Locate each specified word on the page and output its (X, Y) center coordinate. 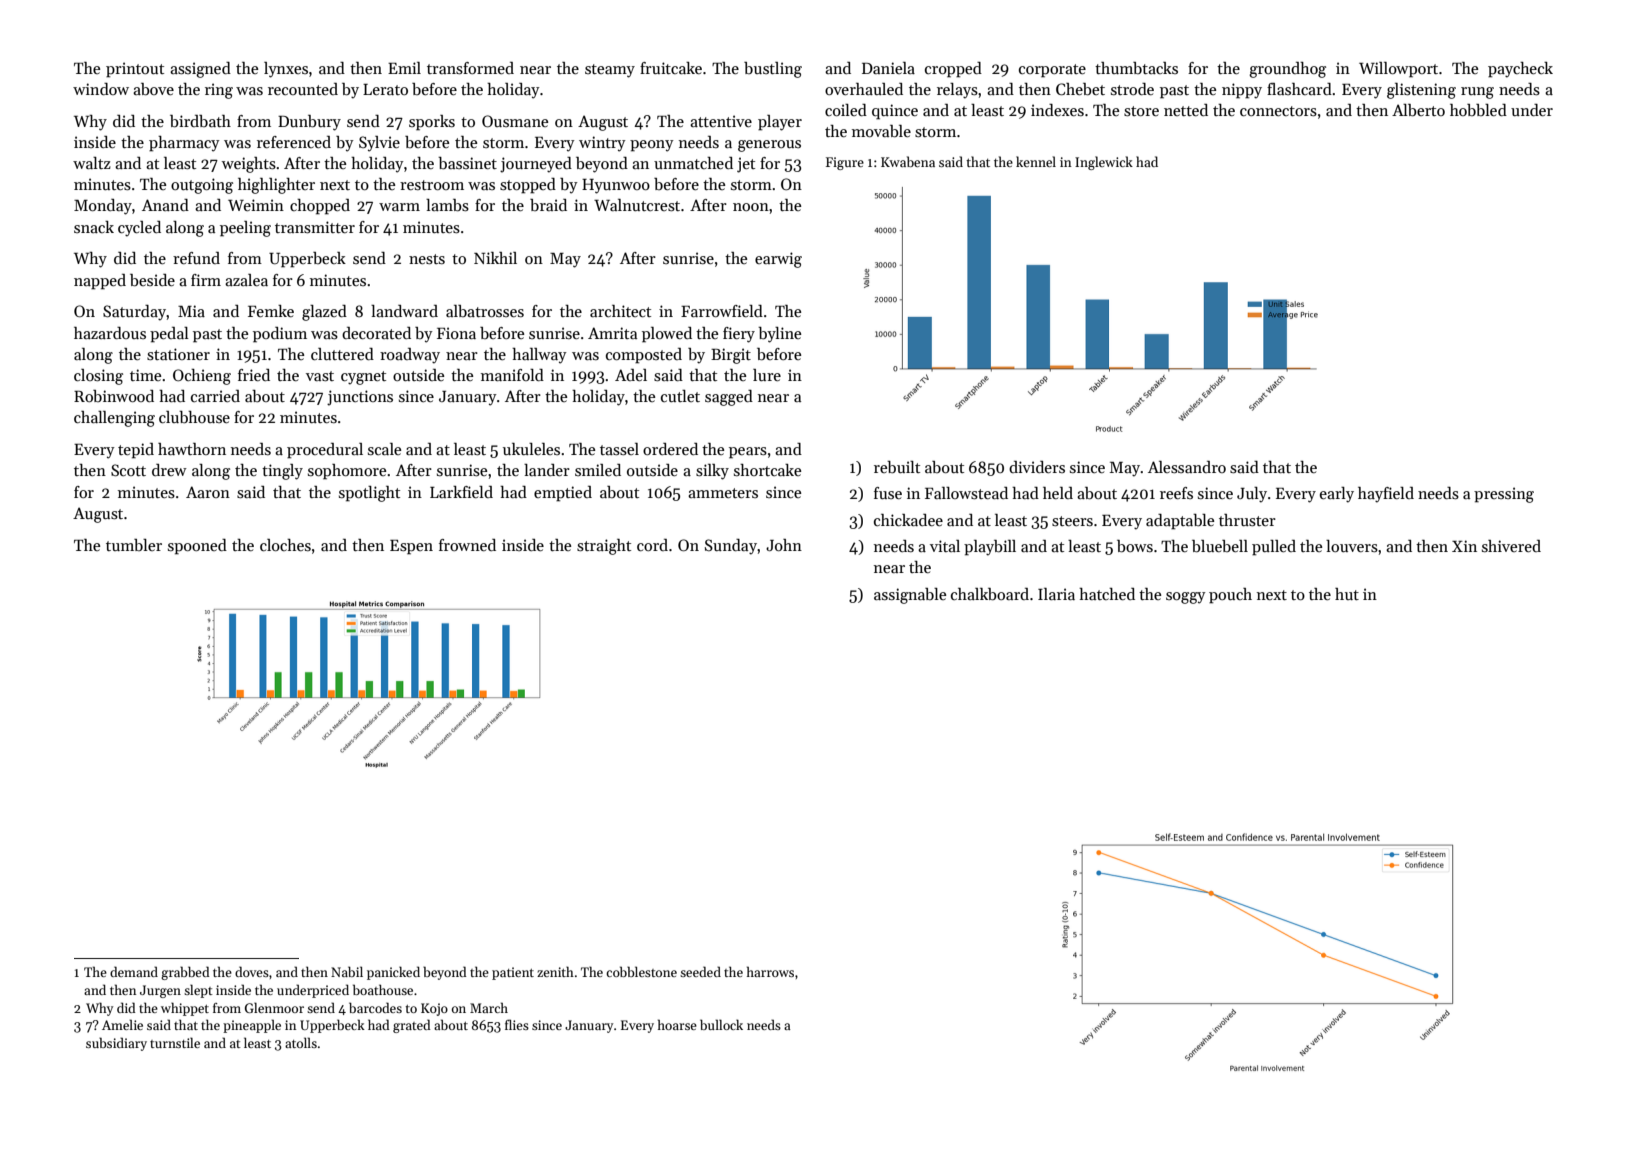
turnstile (175, 1042)
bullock (721, 1024)
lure (767, 375)
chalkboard (990, 594)
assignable (910, 596)
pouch (1230, 596)
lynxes (286, 70)
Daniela (888, 68)
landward (404, 311)
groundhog (1287, 70)
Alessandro (1187, 467)
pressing (1504, 495)
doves (252, 971)
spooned (197, 547)
